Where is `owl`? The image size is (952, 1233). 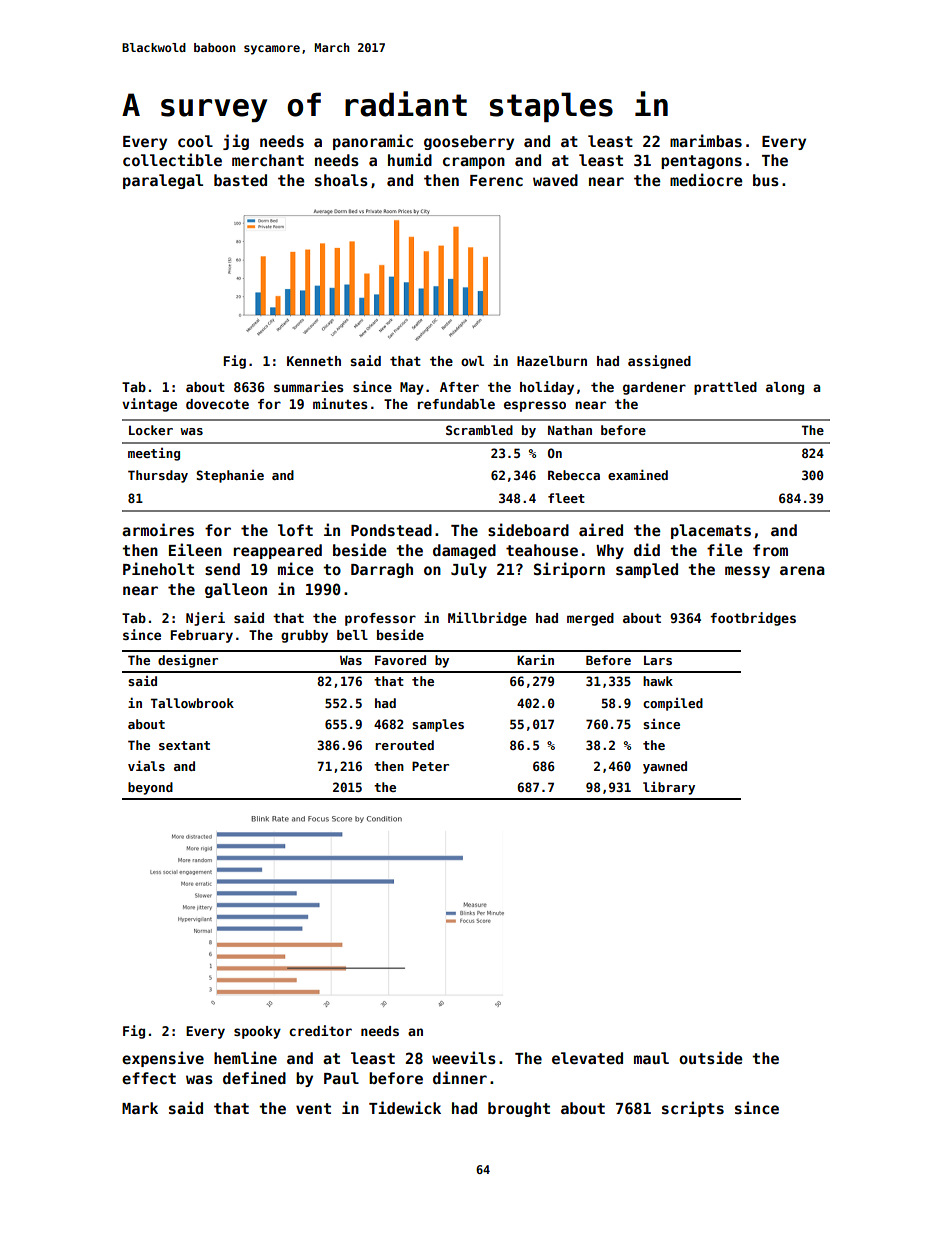
owl is located at coordinates (472, 361).
